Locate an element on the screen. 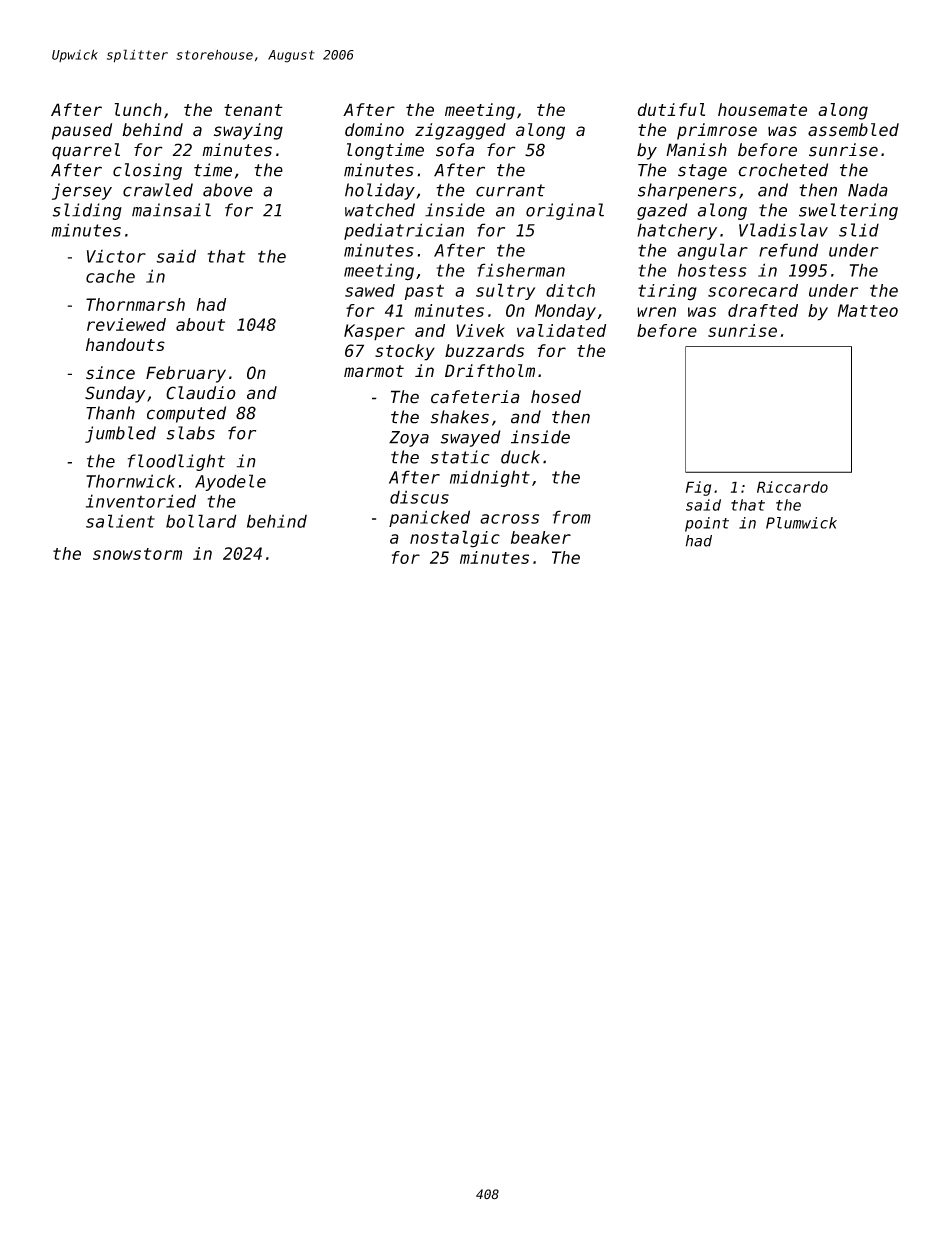  static is located at coordinates (459, 457).
